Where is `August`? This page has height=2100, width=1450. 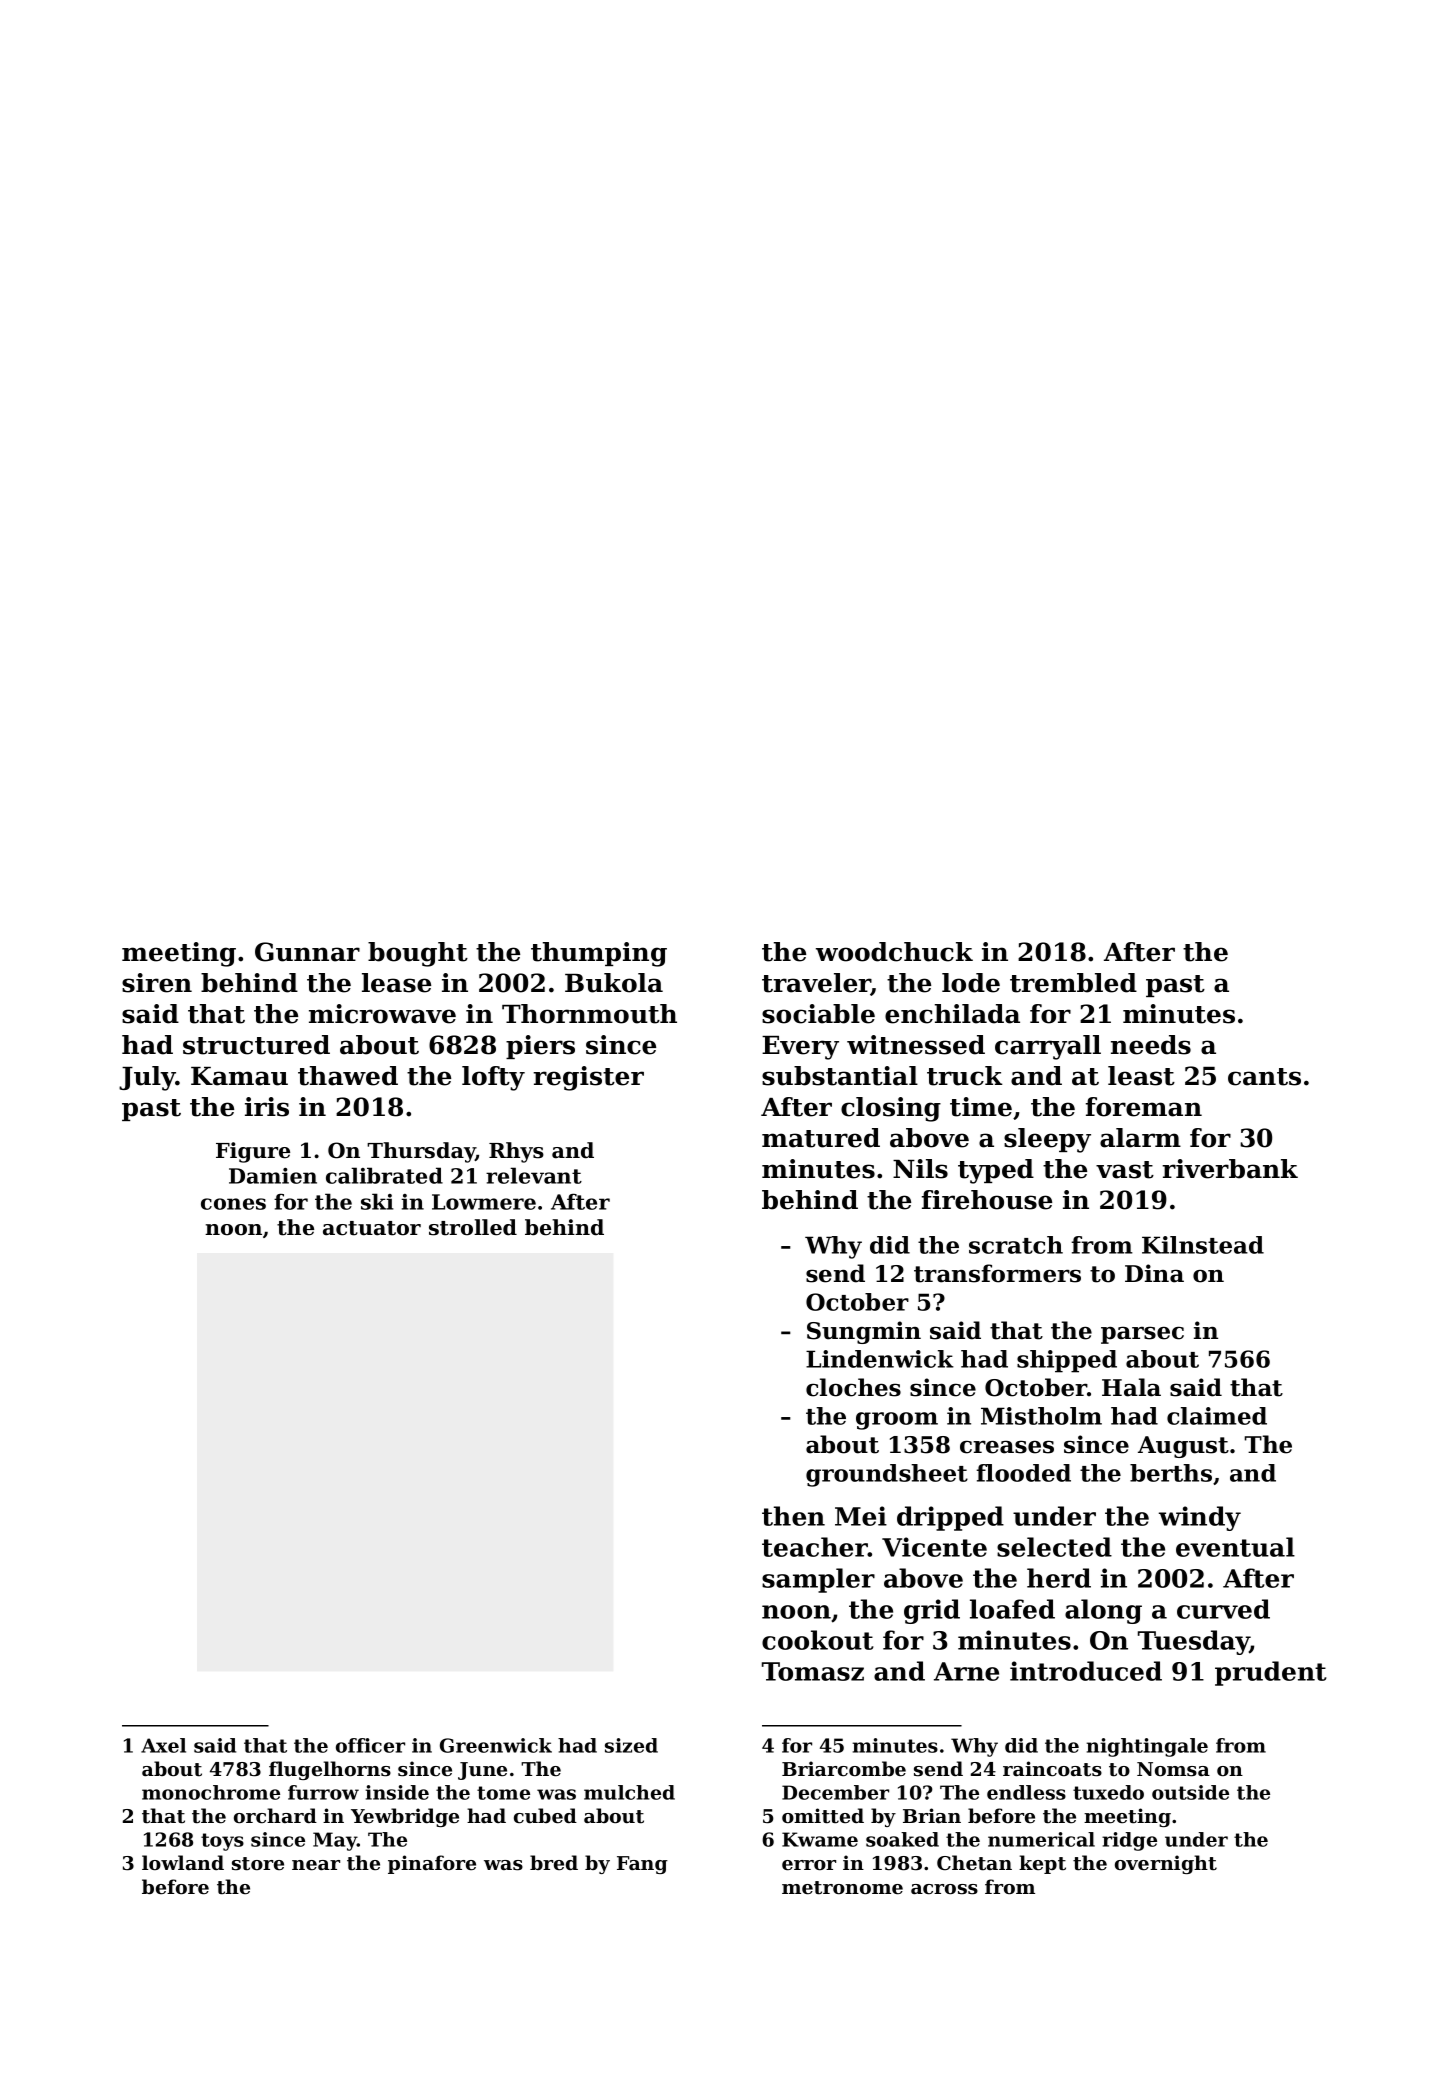 August is located at coordinates (1183, 1447).
